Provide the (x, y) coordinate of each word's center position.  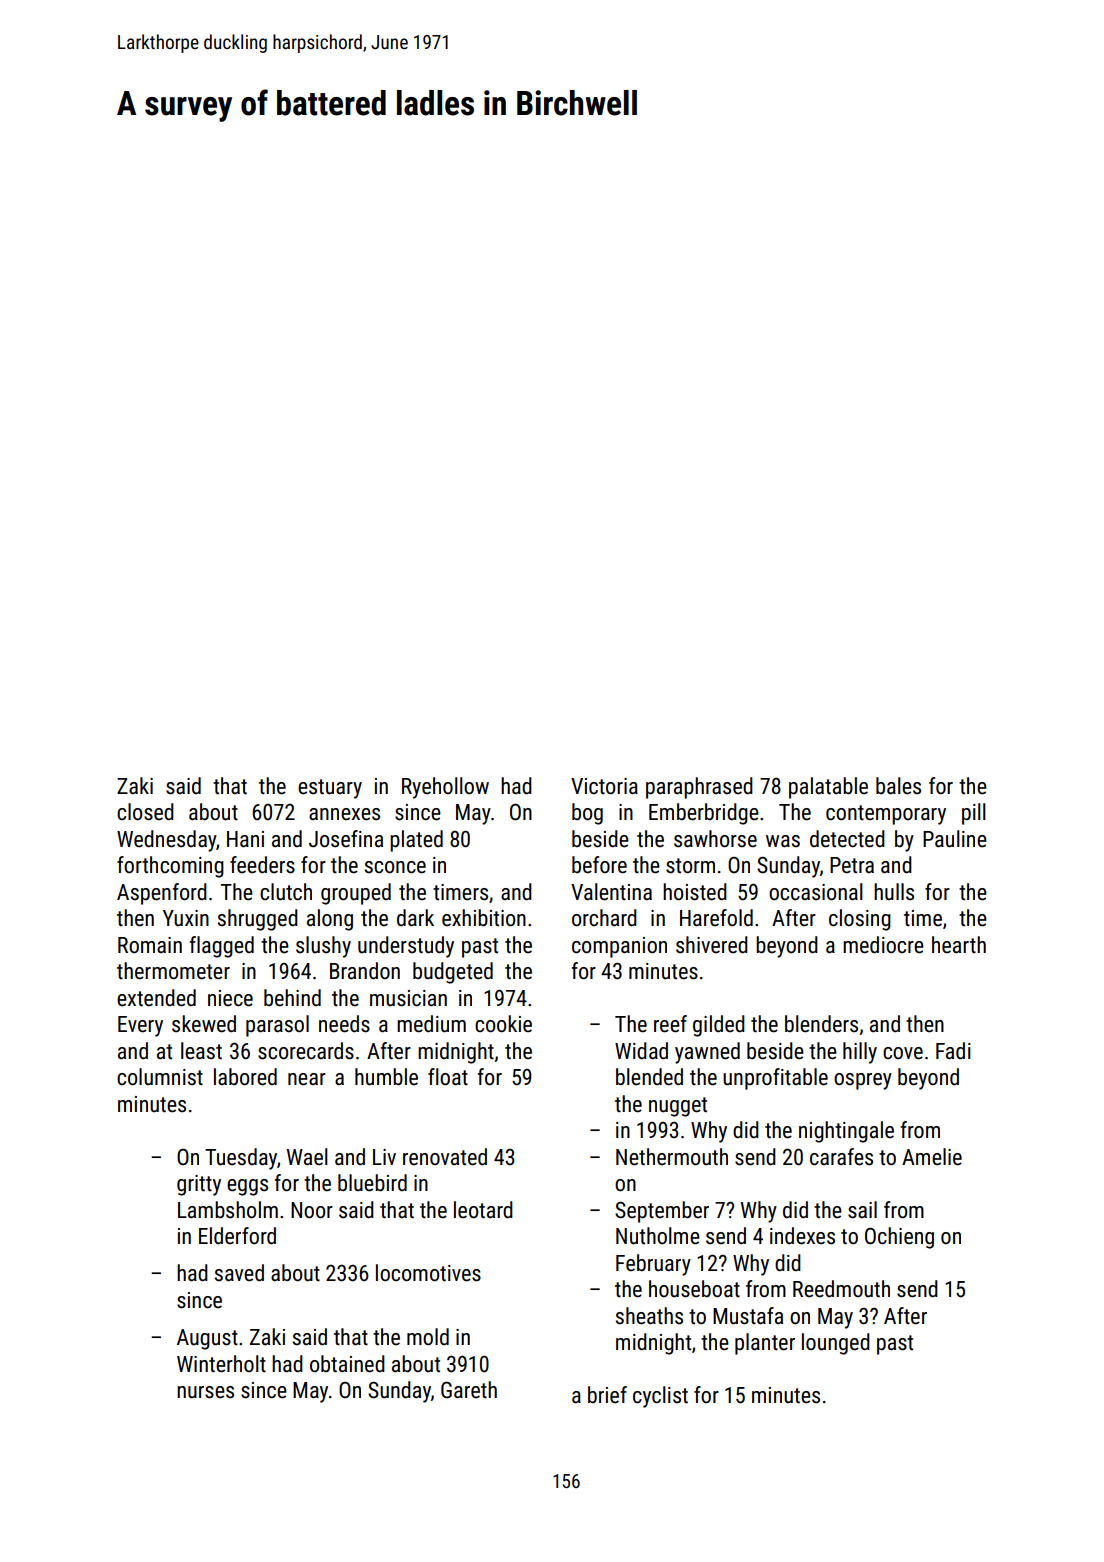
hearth (959, 945)
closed (145, 812)
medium (431, 1024)
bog (587, 814)
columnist (160, 1077)
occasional (816, 892)
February (653, 1265)
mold (428, 1337)
